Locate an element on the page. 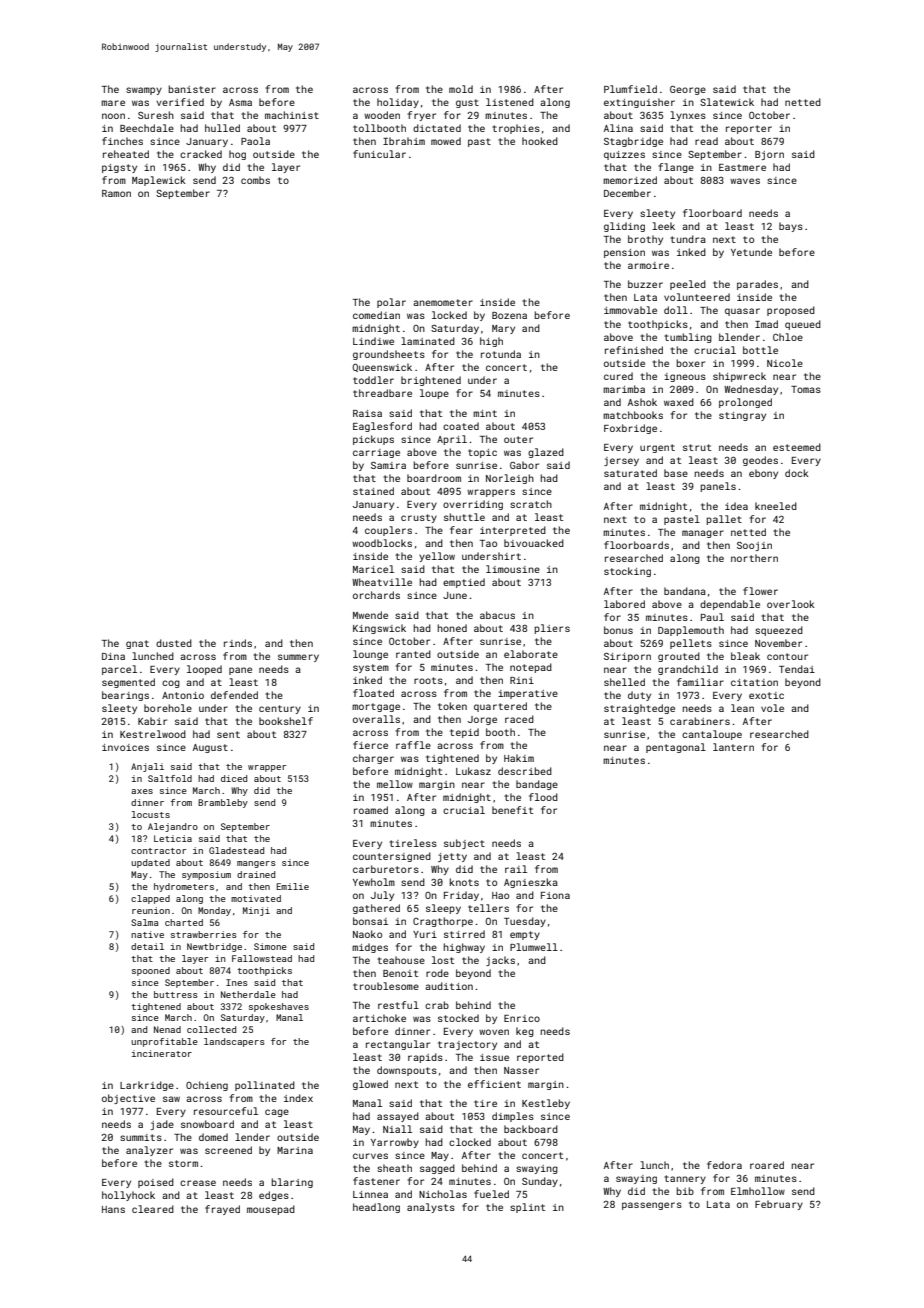 This image has width=924, height=1308. anemometer is located at coordinates (443, 302).
